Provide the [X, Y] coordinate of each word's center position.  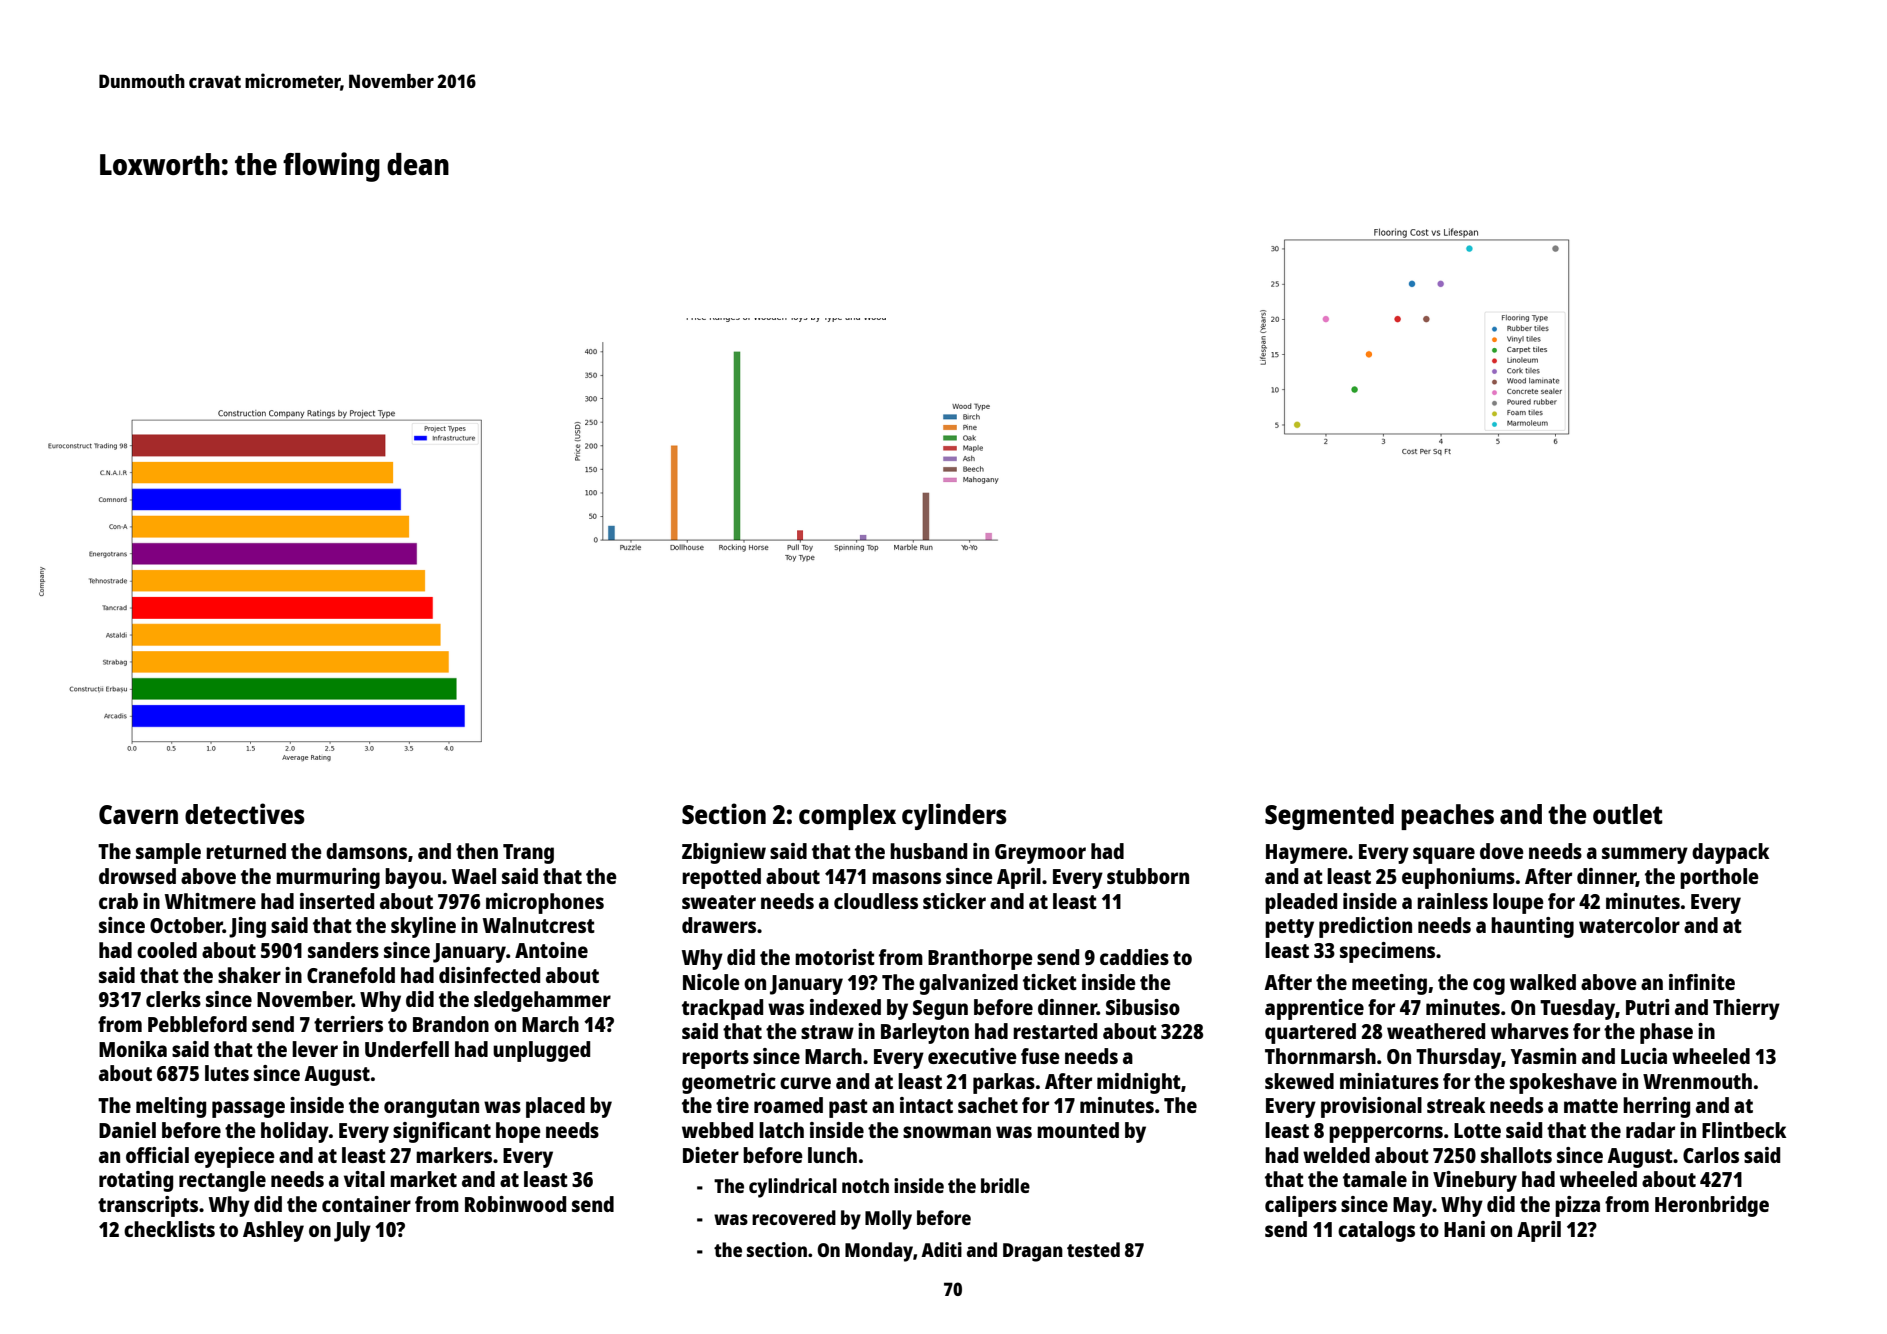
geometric [729, 1083]
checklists [169, 1229]
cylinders [954, 816]
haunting [1532, 927]
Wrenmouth [1697, 1081]
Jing [247, 927]
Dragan [1033, 1252]
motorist [835, 957]
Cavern [138, 814]
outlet [1628, 814]
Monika [133, 1049]
